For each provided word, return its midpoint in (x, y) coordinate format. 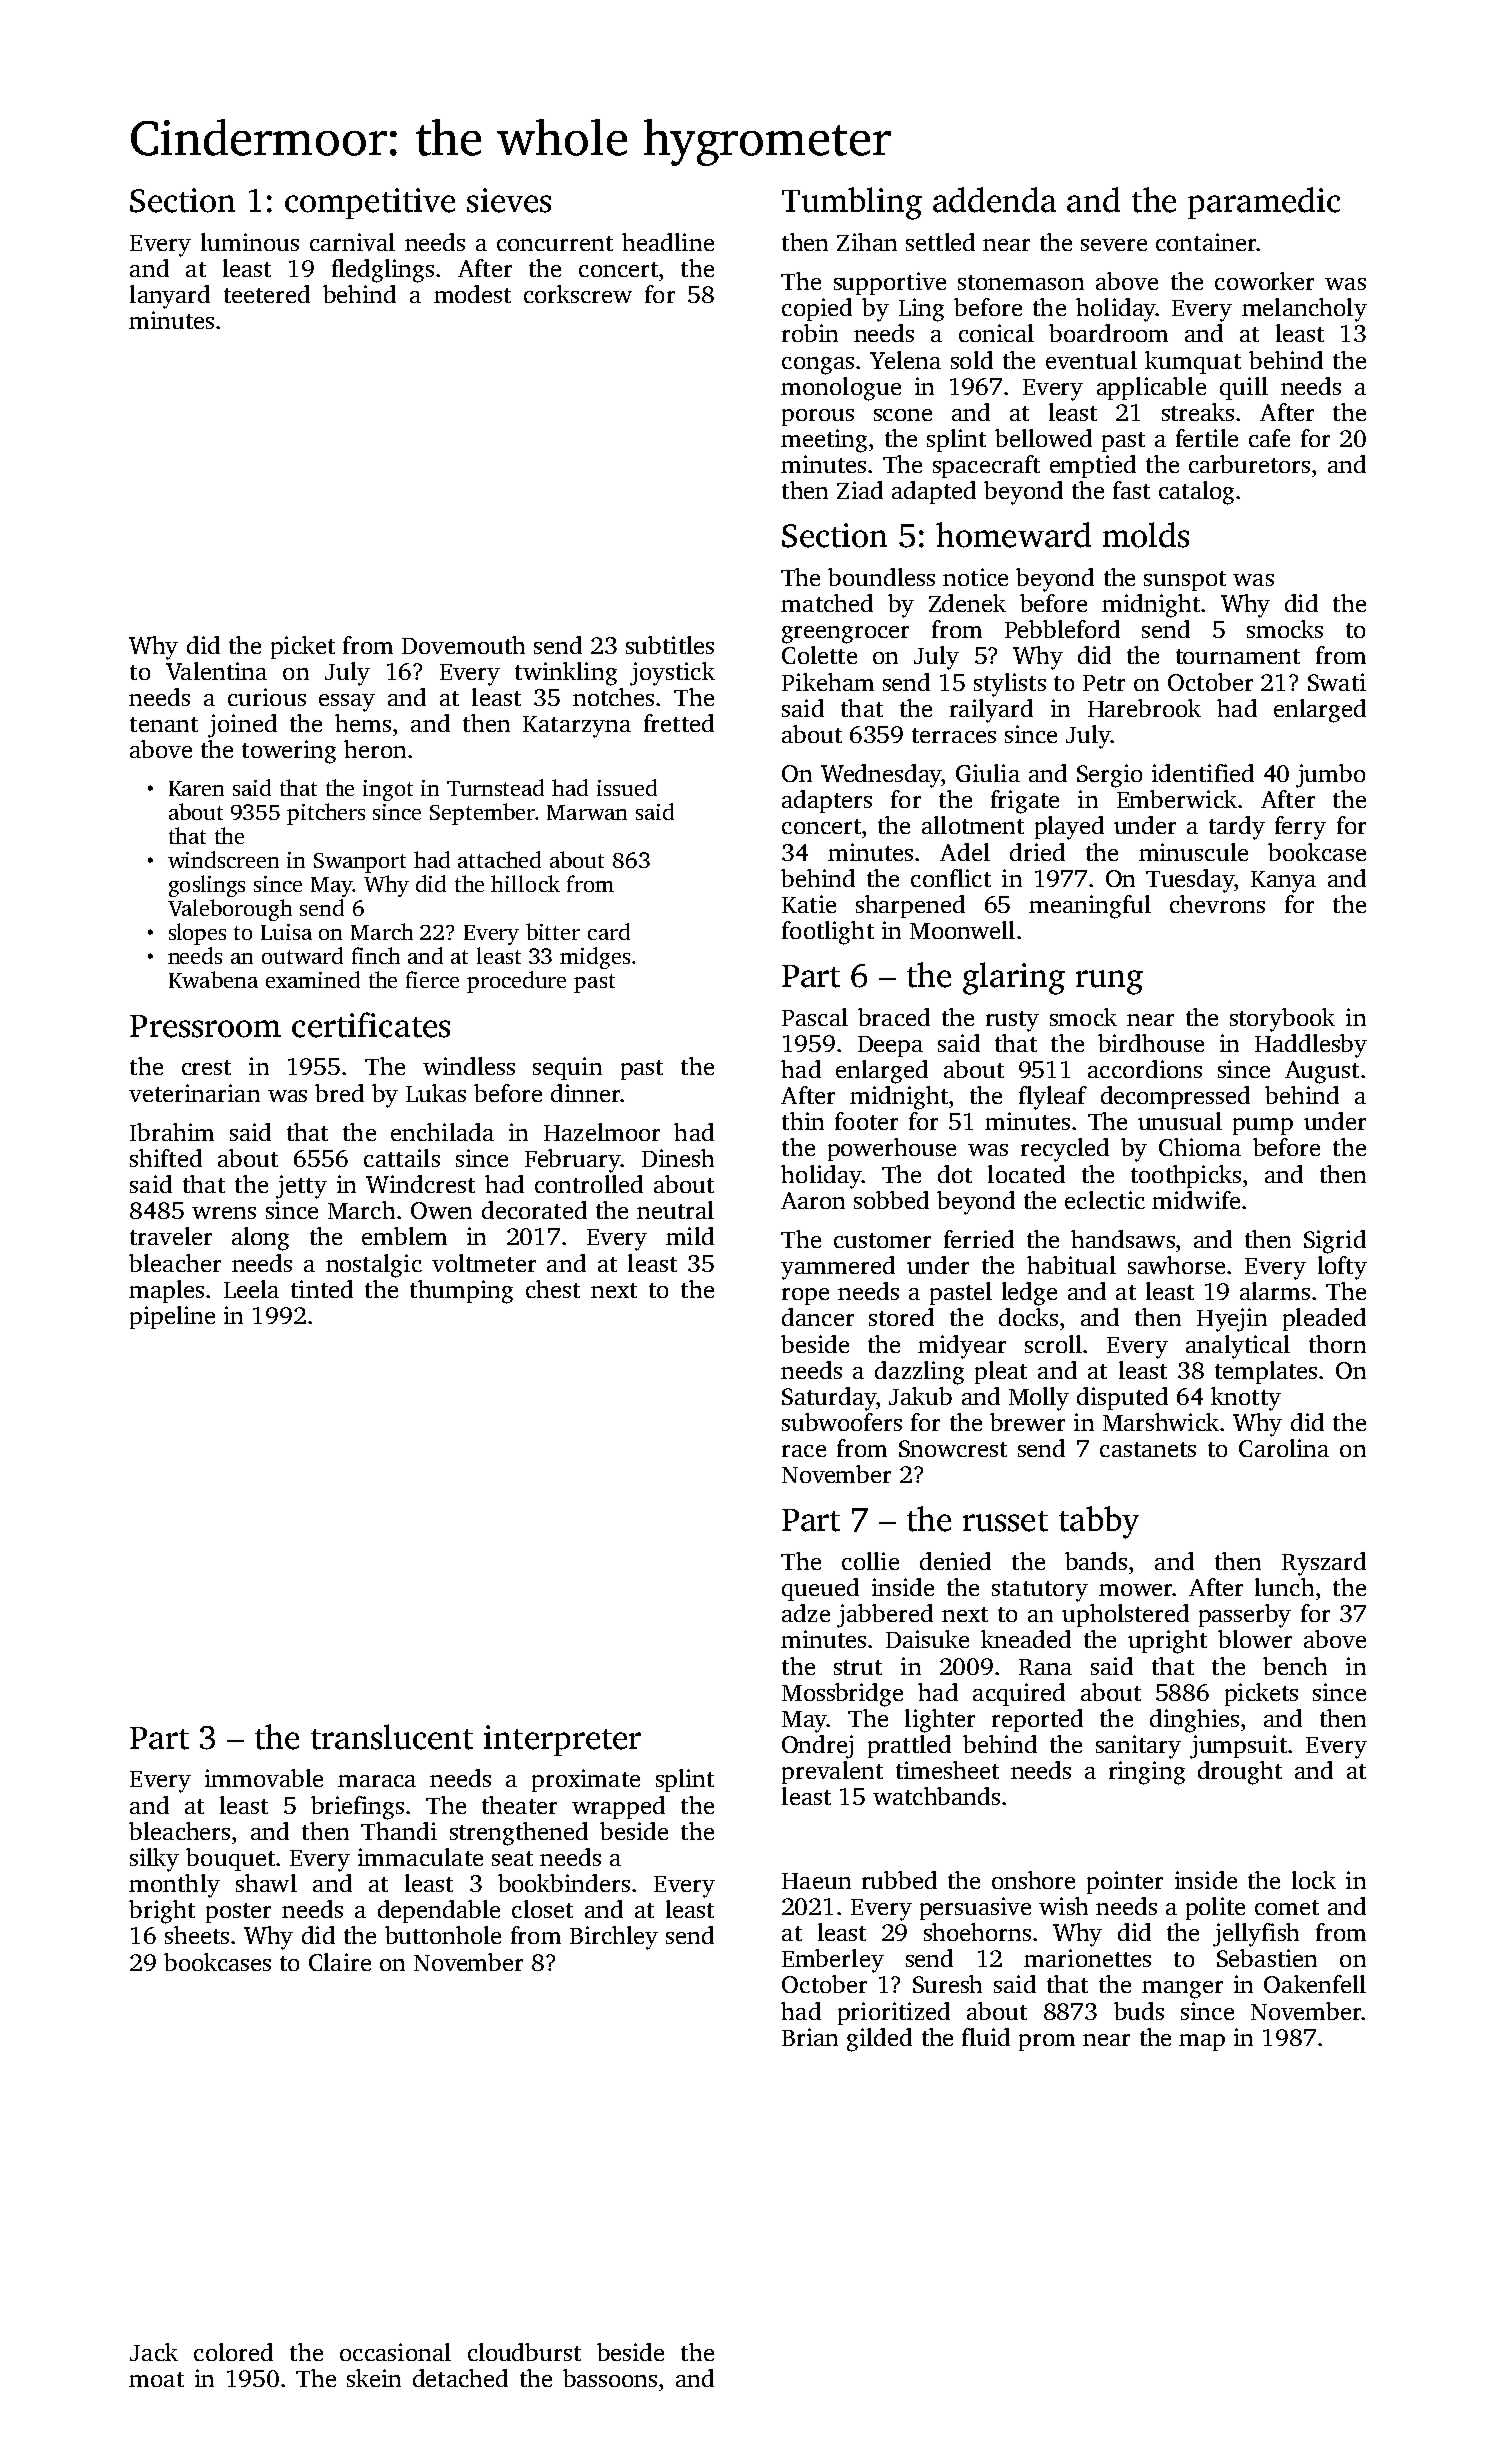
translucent (392, 1737)
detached (460, 2378)
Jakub (920, 1396)
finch (376, 955)
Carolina (1284, 1448)
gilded (879, 2040)
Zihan (867, 242)
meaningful (1090, 907)
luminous (250, 242)
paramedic (1264, 203)
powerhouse (892, 1149)
